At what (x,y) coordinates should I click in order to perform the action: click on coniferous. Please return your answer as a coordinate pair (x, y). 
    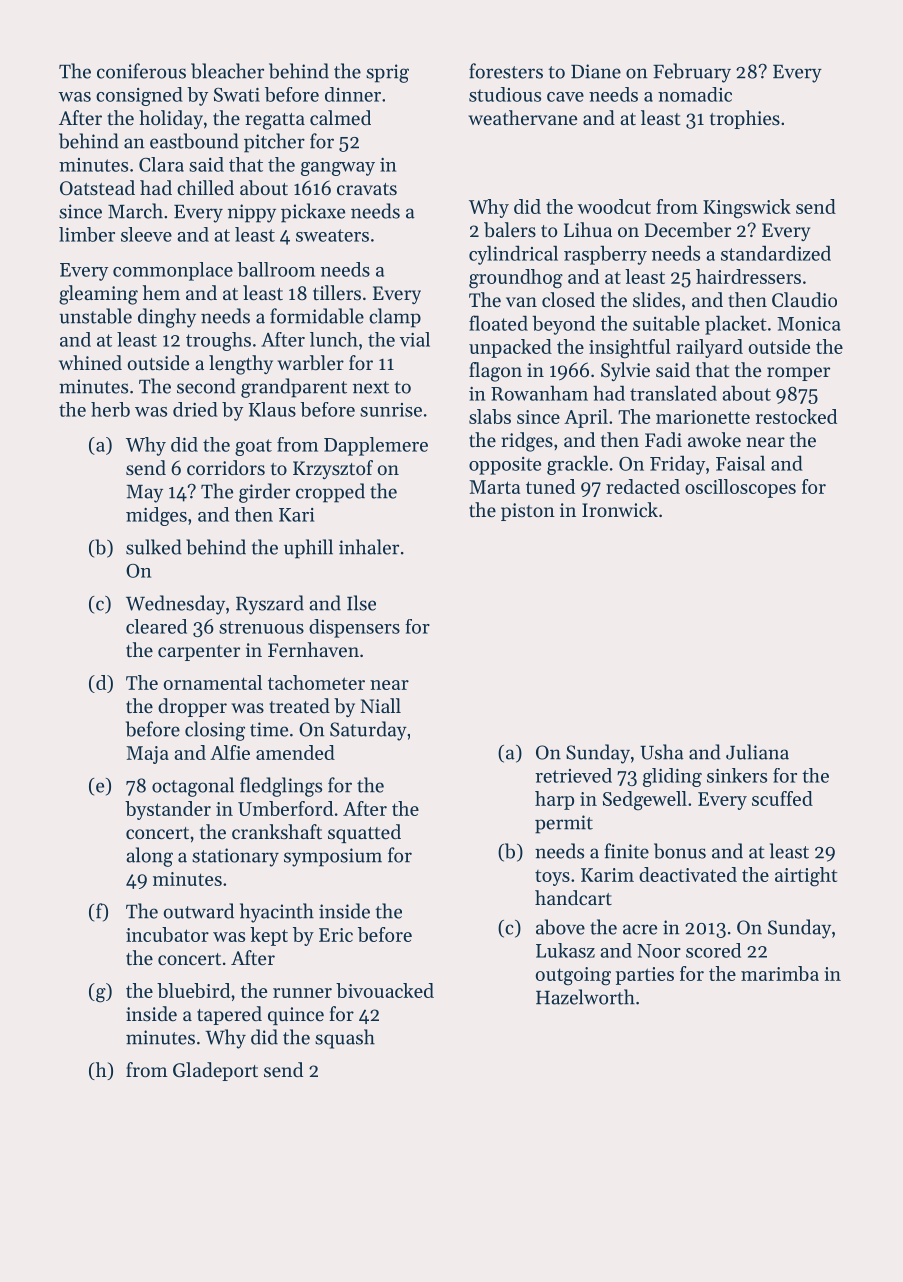
    Looking at the image, I should click on (141, 71).
